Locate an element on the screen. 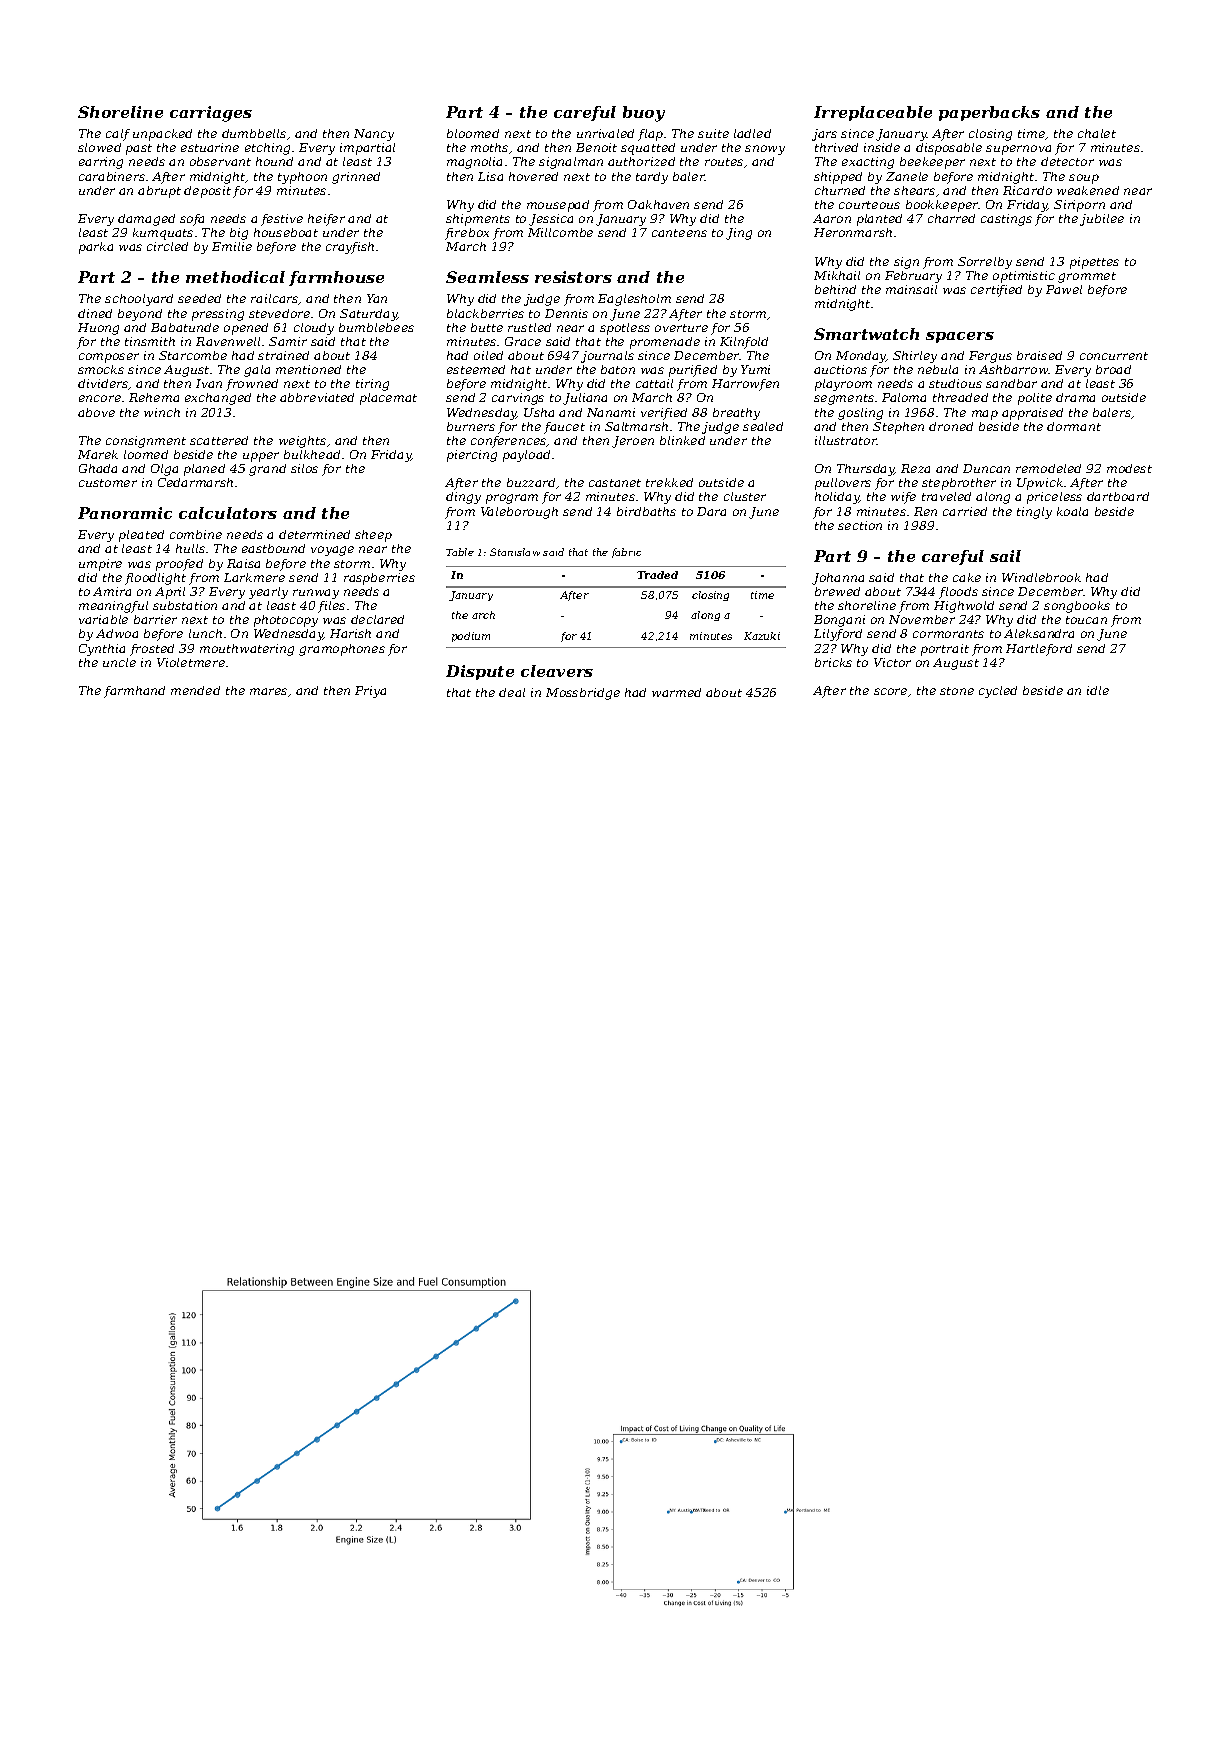 Image resolution: width=1232 pixels, height=1742 pixels. dartboard is located at coordinates (1118, 496).
